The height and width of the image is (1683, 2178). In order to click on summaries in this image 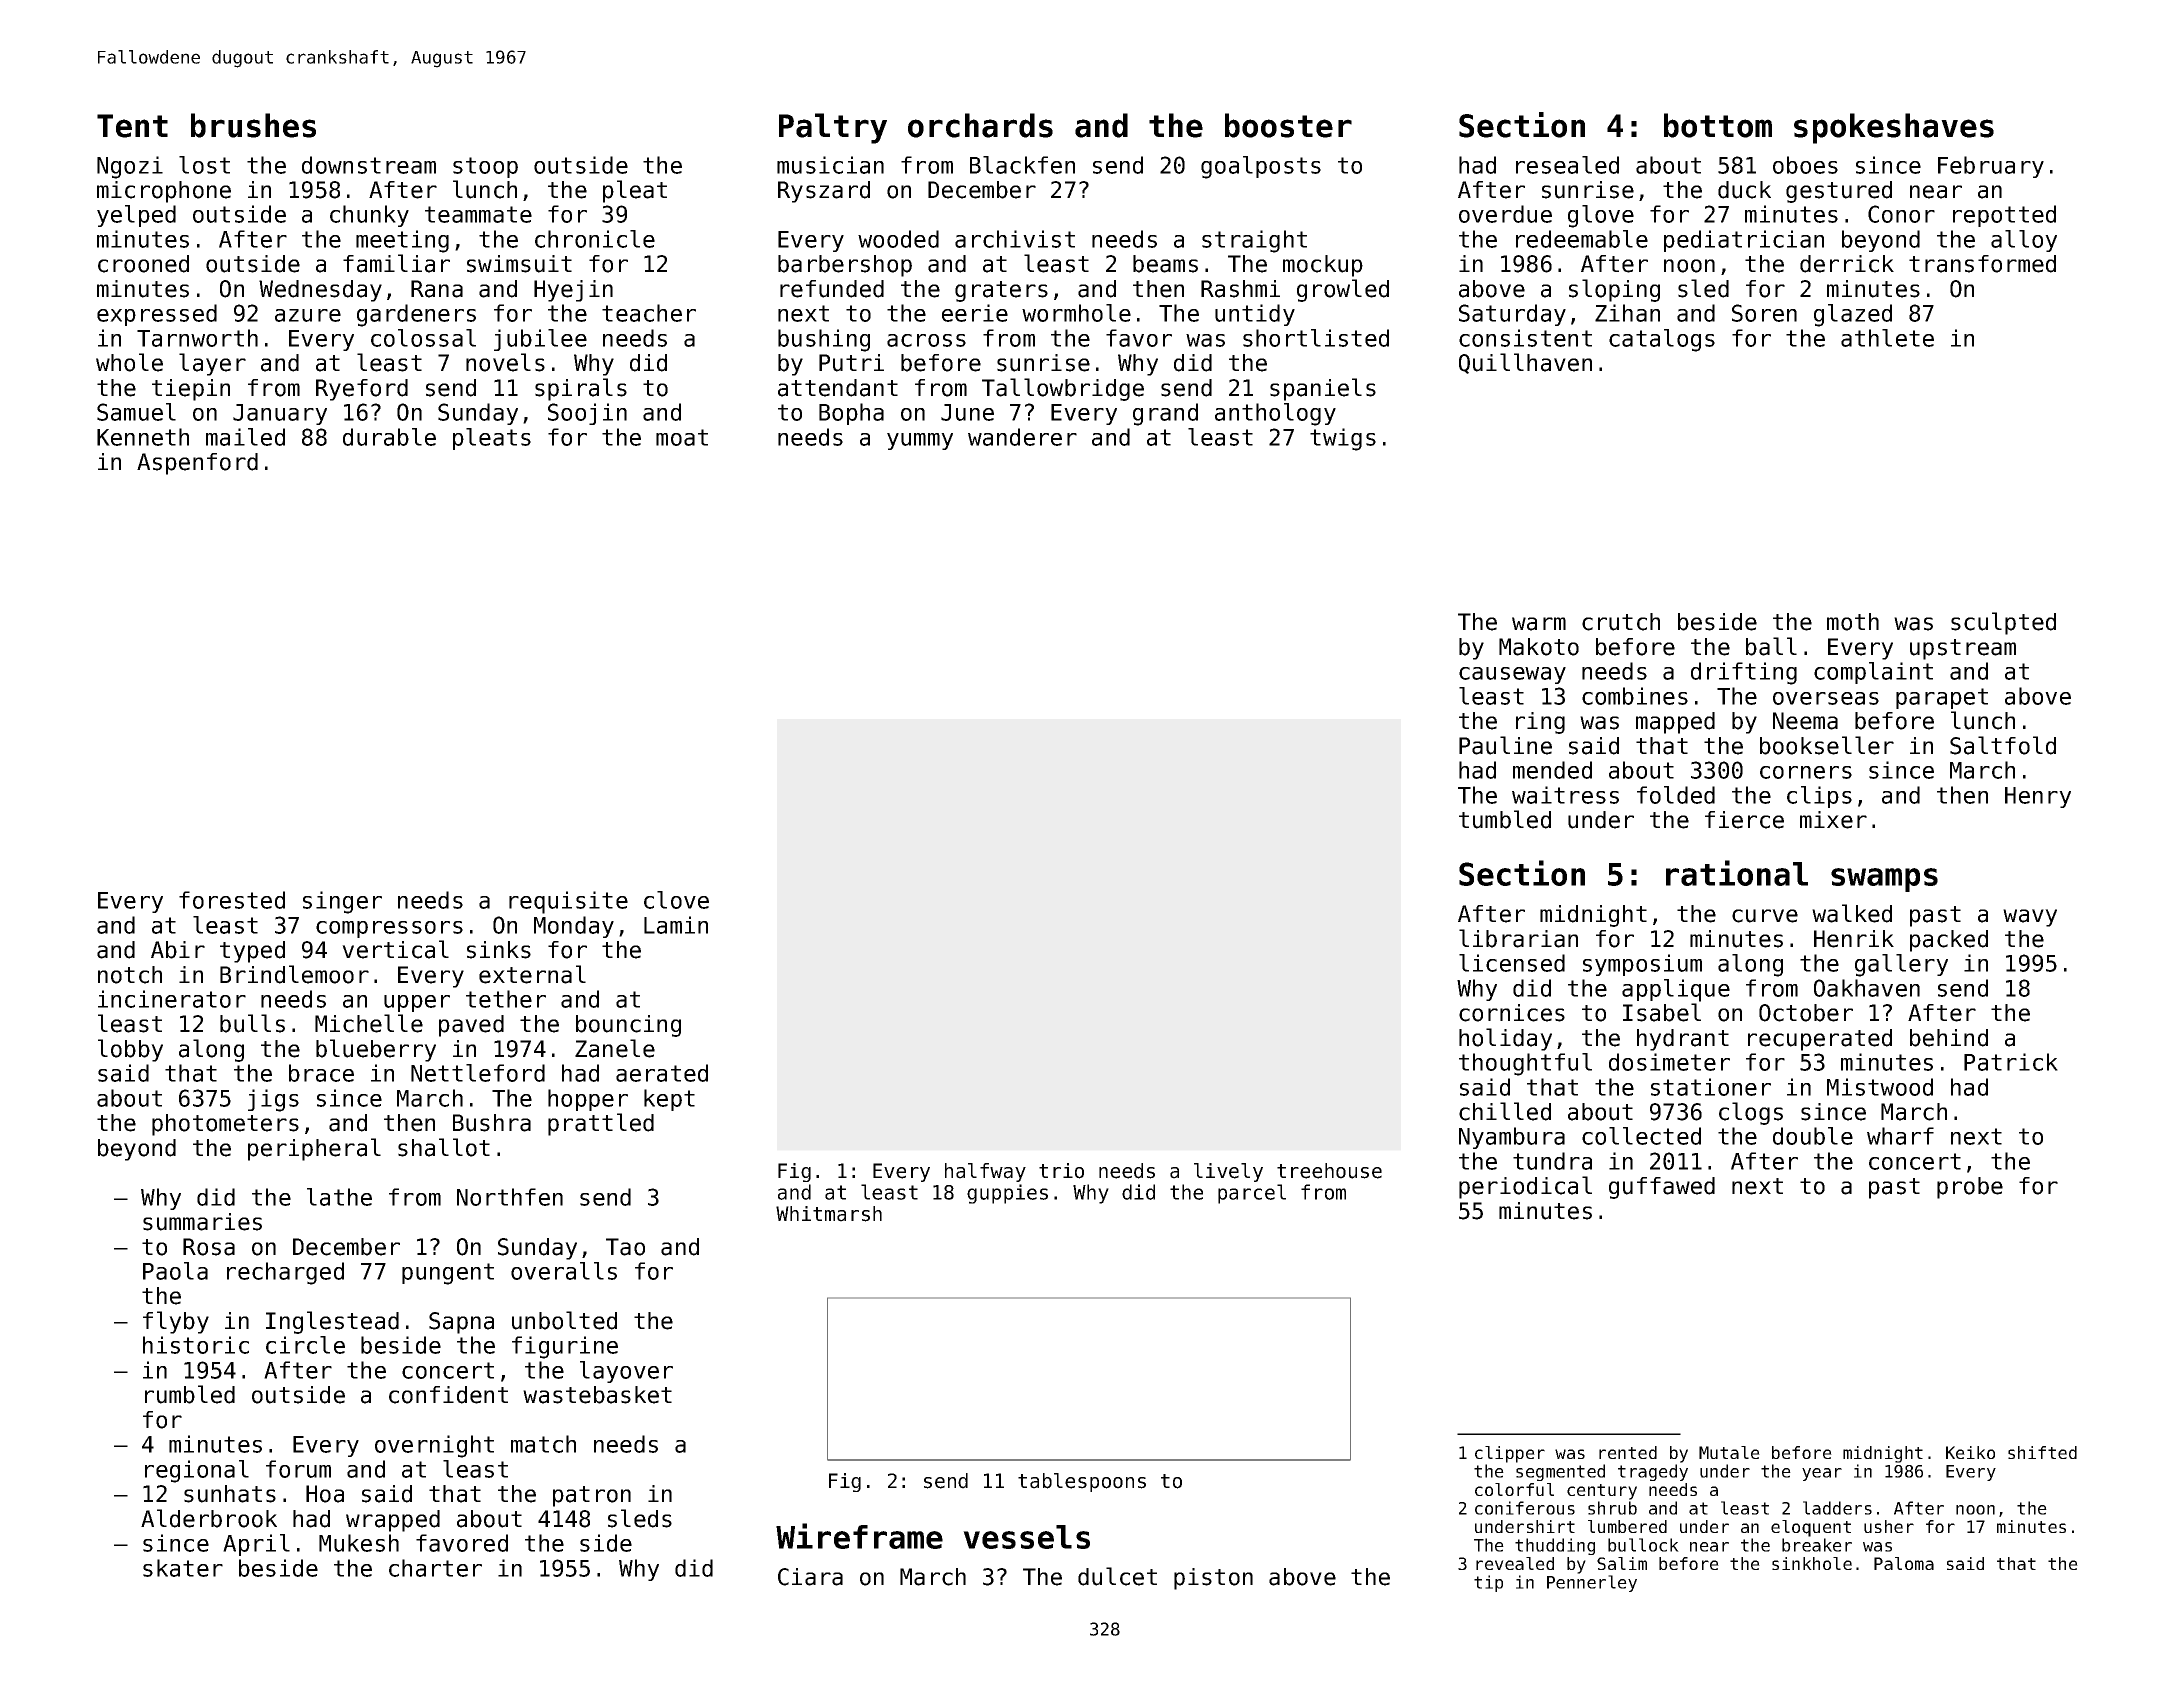, I will do `click(202, 1222)`.
